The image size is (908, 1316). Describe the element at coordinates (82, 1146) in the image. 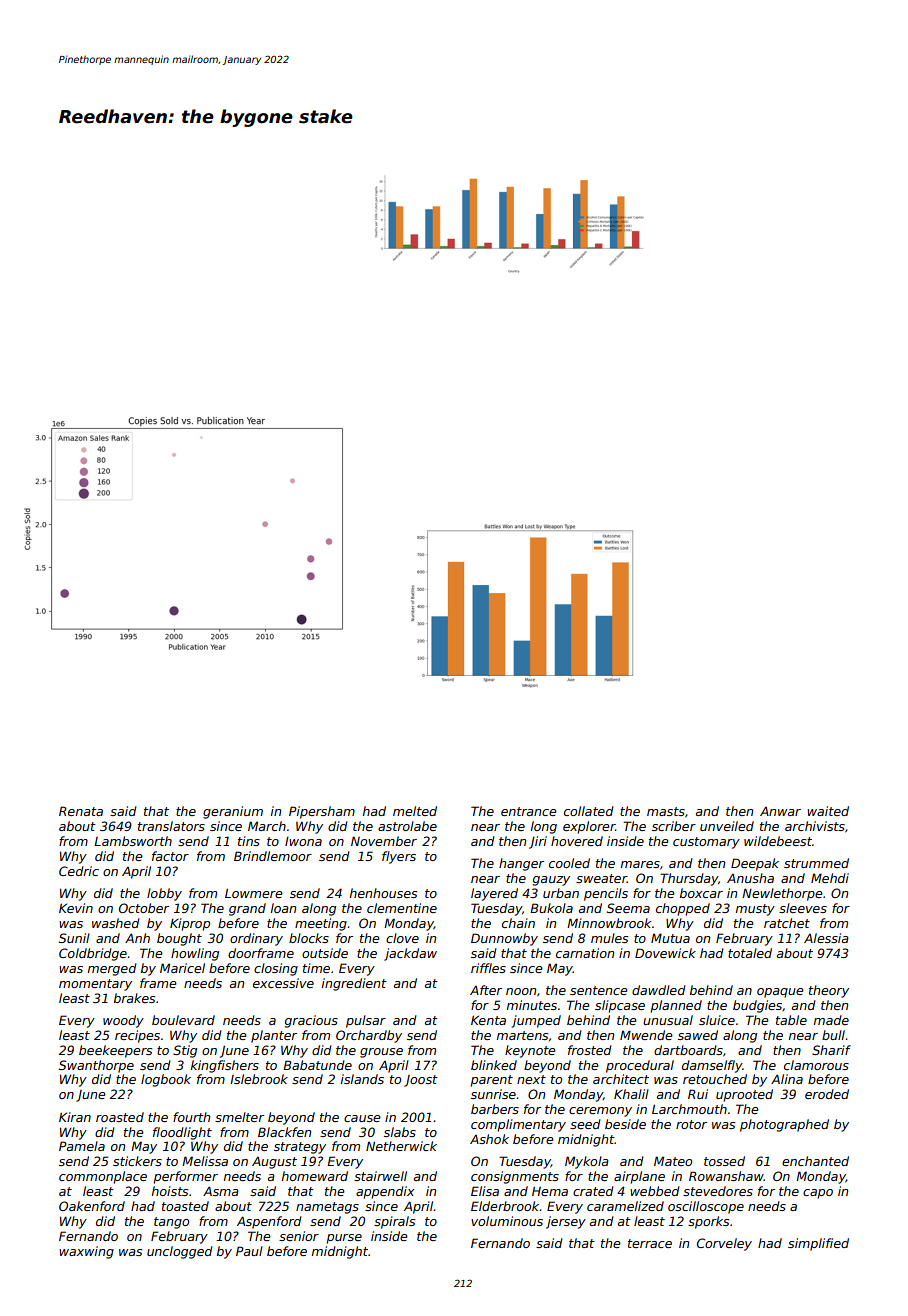

I see `Pamela` at that location.
